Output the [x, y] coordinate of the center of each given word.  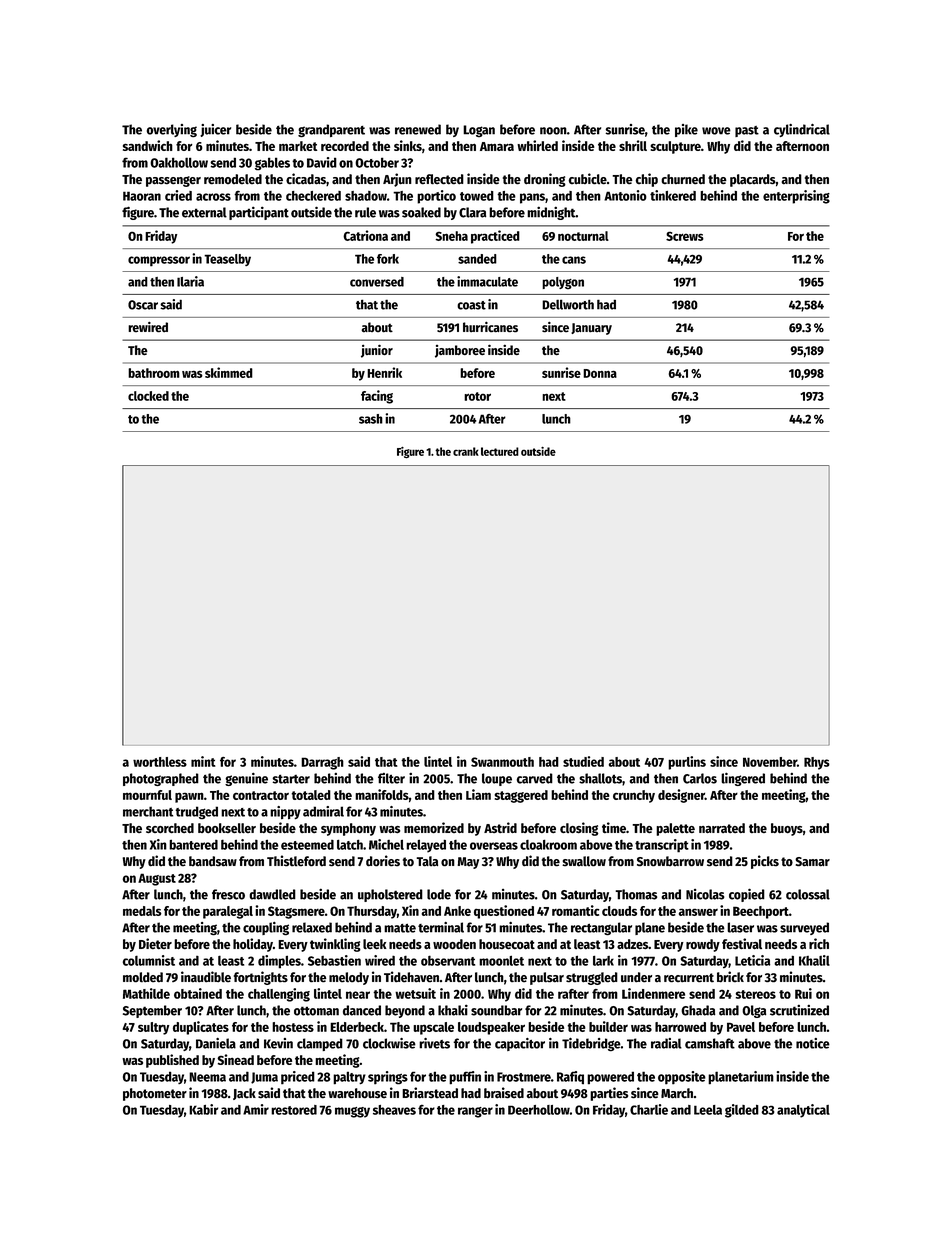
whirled [537, 145]
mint [203, 761]
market [298, 146]
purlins [687, 763]
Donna [600, 373]
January [591, 329]
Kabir [203, 1109]
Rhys [817, 763]
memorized [434, 827]
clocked [148, 396]
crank [466, 451]
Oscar [143, 305]
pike [686, 130]
